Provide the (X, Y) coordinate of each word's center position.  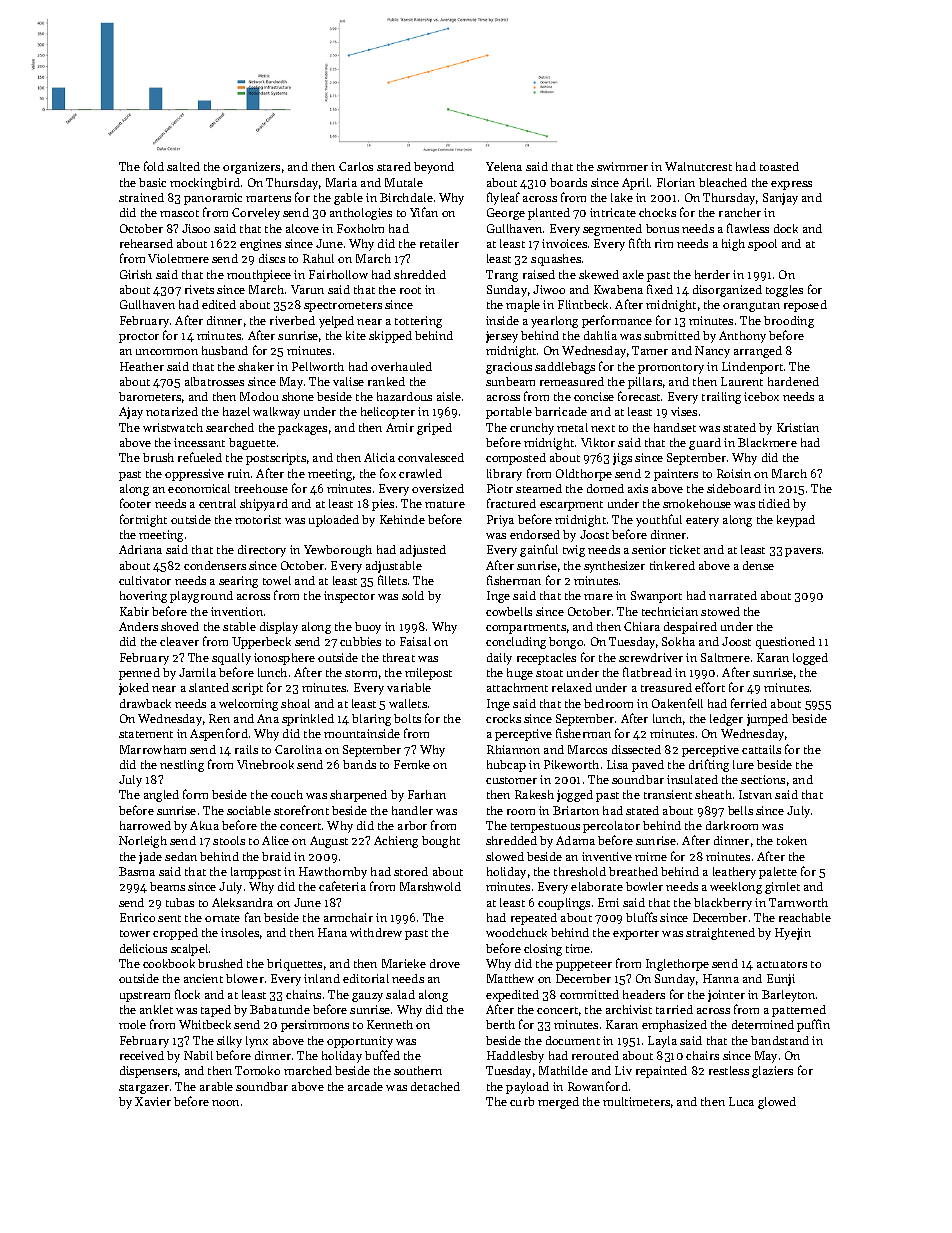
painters (676, 475)
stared (394, 166)
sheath (713, 794)
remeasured (572, 381)
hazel (236, 411)
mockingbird (205, 184)
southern (418, 1070)
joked (134, 689)
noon (225, 1103)
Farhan (427, 794)
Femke (412, 764)
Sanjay (780, 199)
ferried (749, 703)
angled (161, 796)
